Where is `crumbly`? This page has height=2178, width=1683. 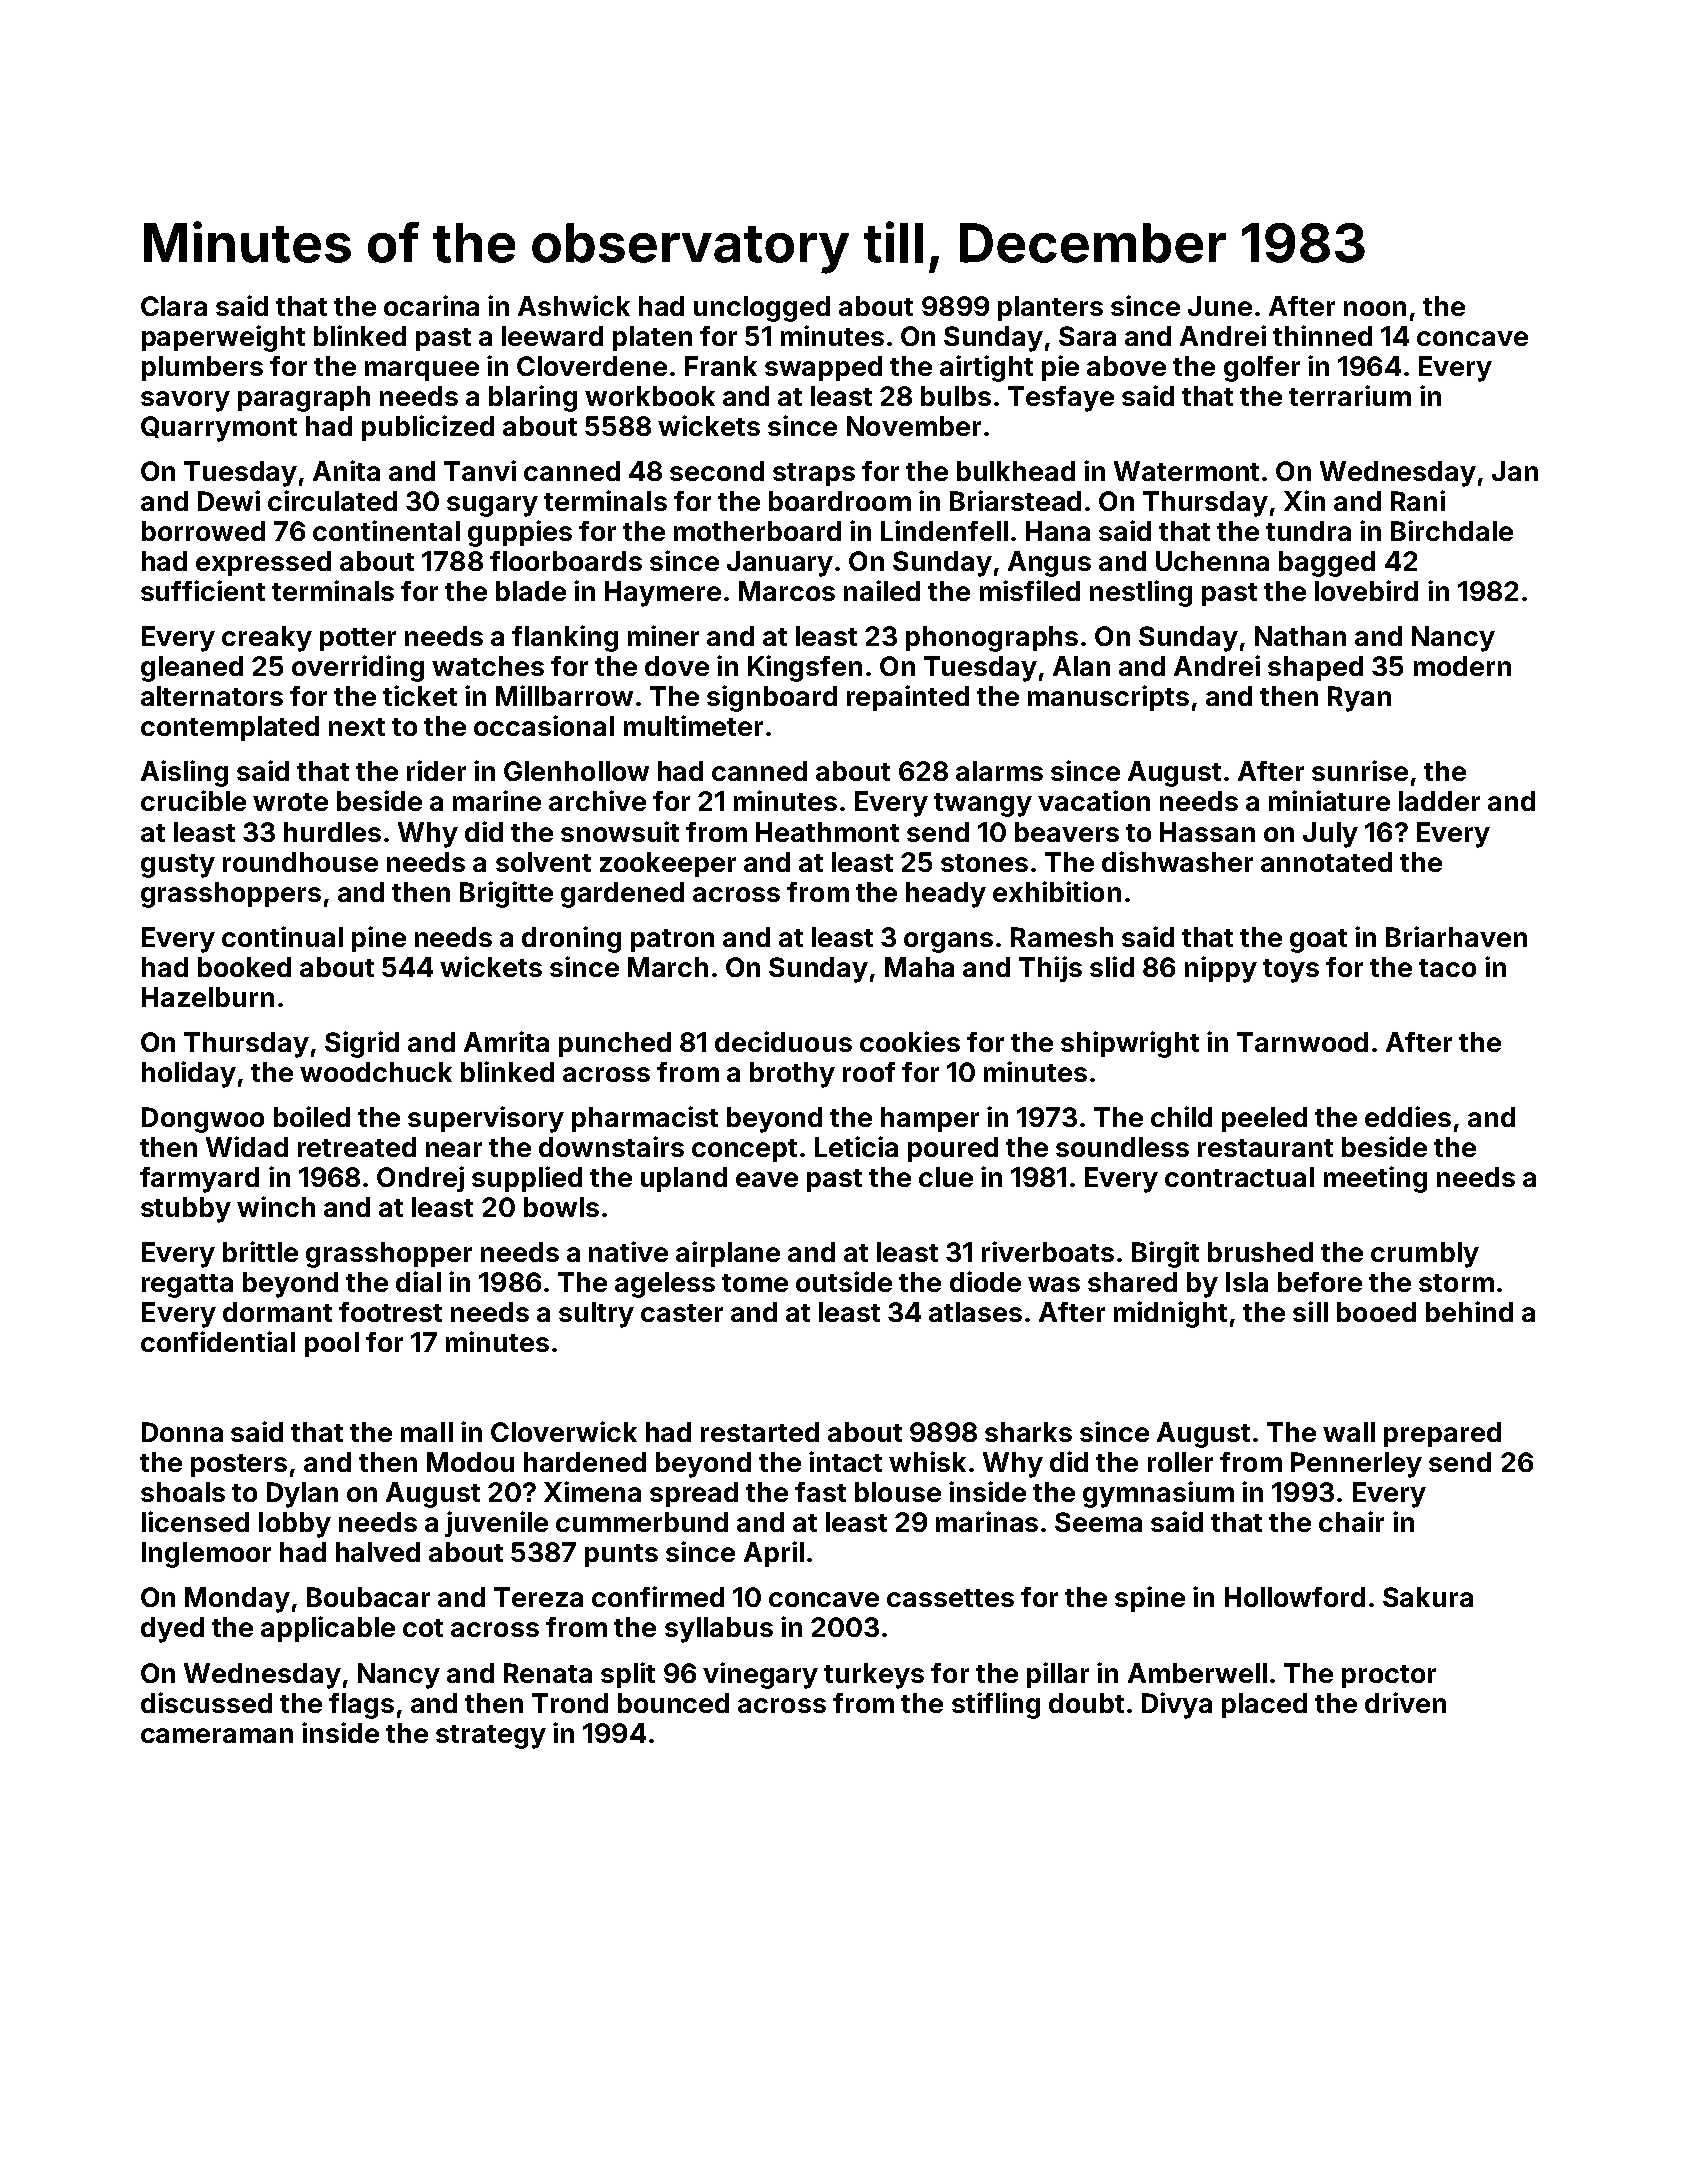 crumbly is located at coordinates (1425, 1255).
